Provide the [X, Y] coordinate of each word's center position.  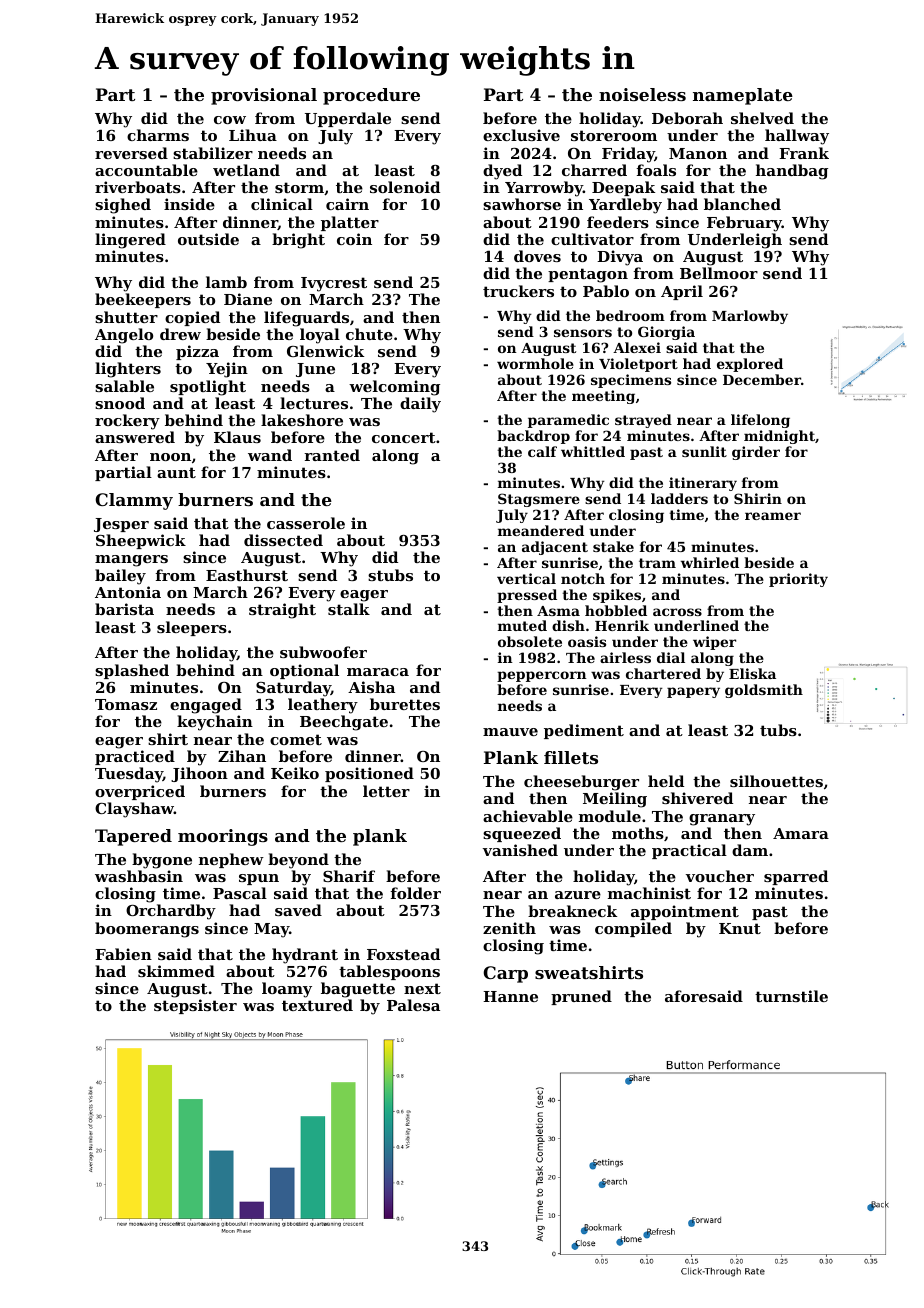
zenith [509, 928]
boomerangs [147, 930]
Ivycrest [334, 284]
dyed [502, 172]
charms [158, 135]
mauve [510, 732]
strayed [643, 421]
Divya [620, 258]
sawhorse [522, 204]
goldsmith [764, 691]
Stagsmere [539, 500]
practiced [135, 757]
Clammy [134, 501]
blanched [742, 204]
